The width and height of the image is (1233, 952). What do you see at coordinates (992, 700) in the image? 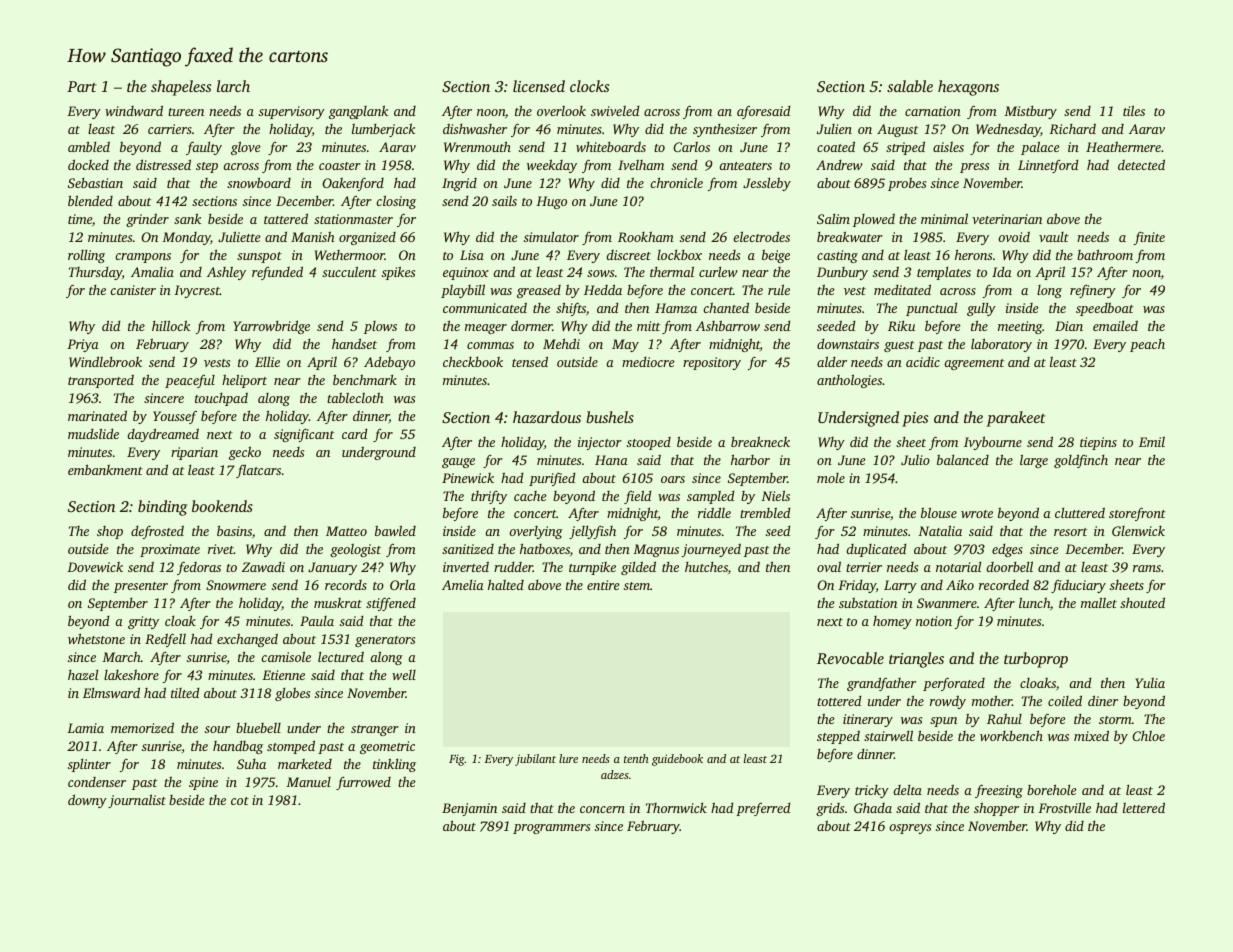
I see `mother` at bounding box center [992, 700].
